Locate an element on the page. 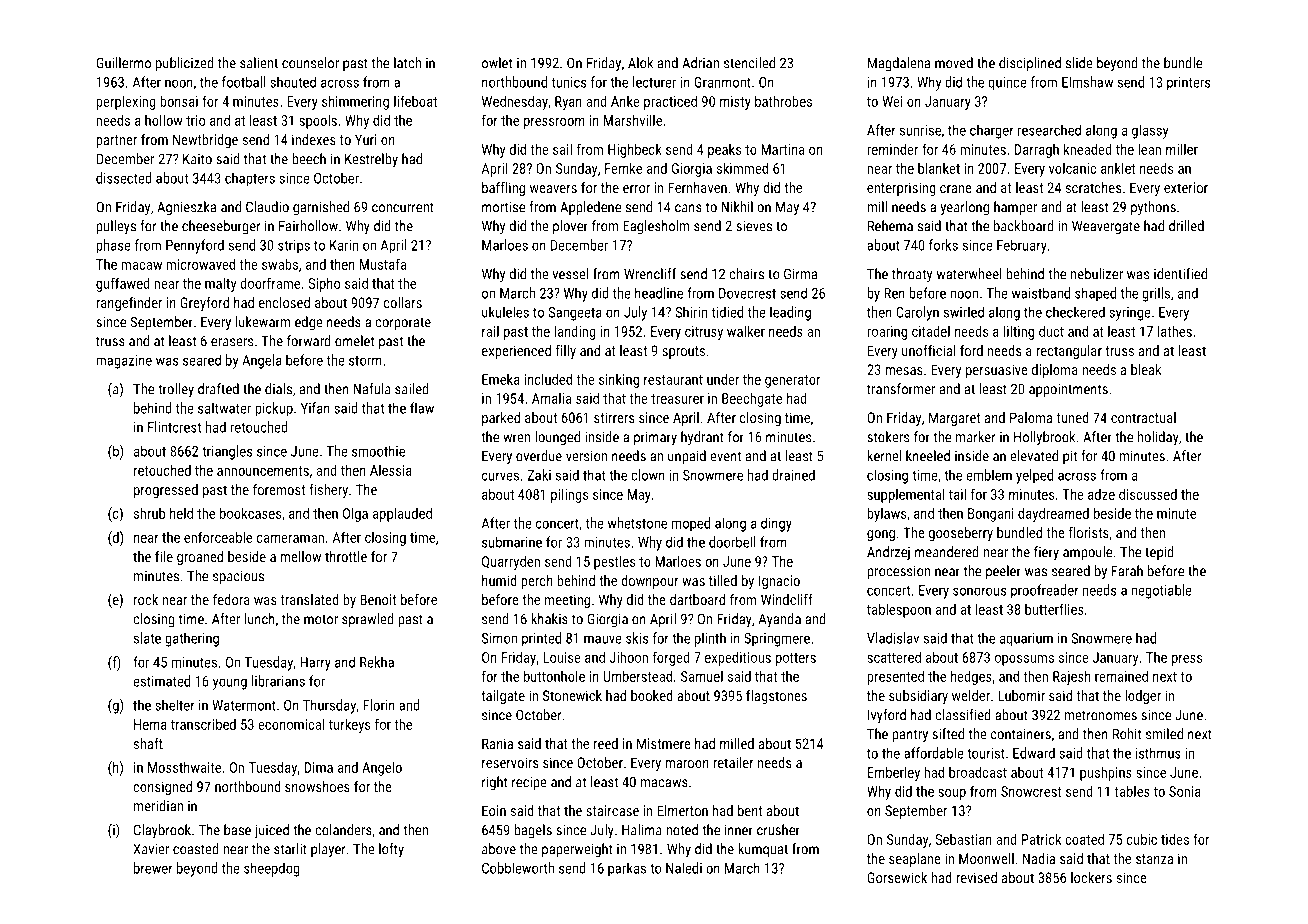 The image size is (1308, 924). slide is located at coordinates (1079, 63).
